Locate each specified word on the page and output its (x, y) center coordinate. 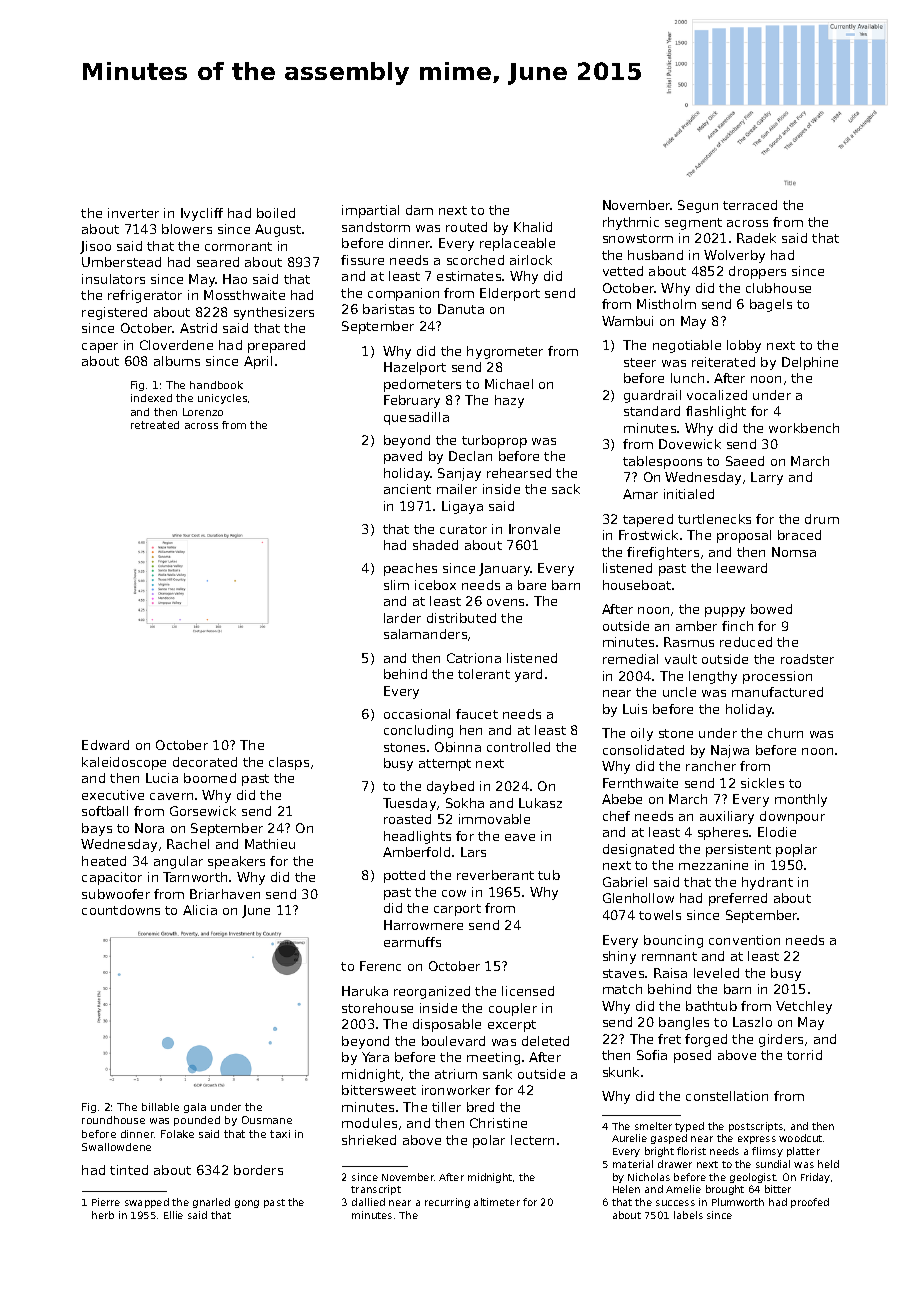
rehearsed (519, 473)
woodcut (800, 1138)
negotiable (687, 346)
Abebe (622, 799)
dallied (368, 1202)
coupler (513, 1009)
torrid (804, 1055)
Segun (698, 206)
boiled (276, 213)
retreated (155, 425)
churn (785, 733)
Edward (105, 745)
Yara (375, 1057)
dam (419, 210)
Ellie (173, 1215)
